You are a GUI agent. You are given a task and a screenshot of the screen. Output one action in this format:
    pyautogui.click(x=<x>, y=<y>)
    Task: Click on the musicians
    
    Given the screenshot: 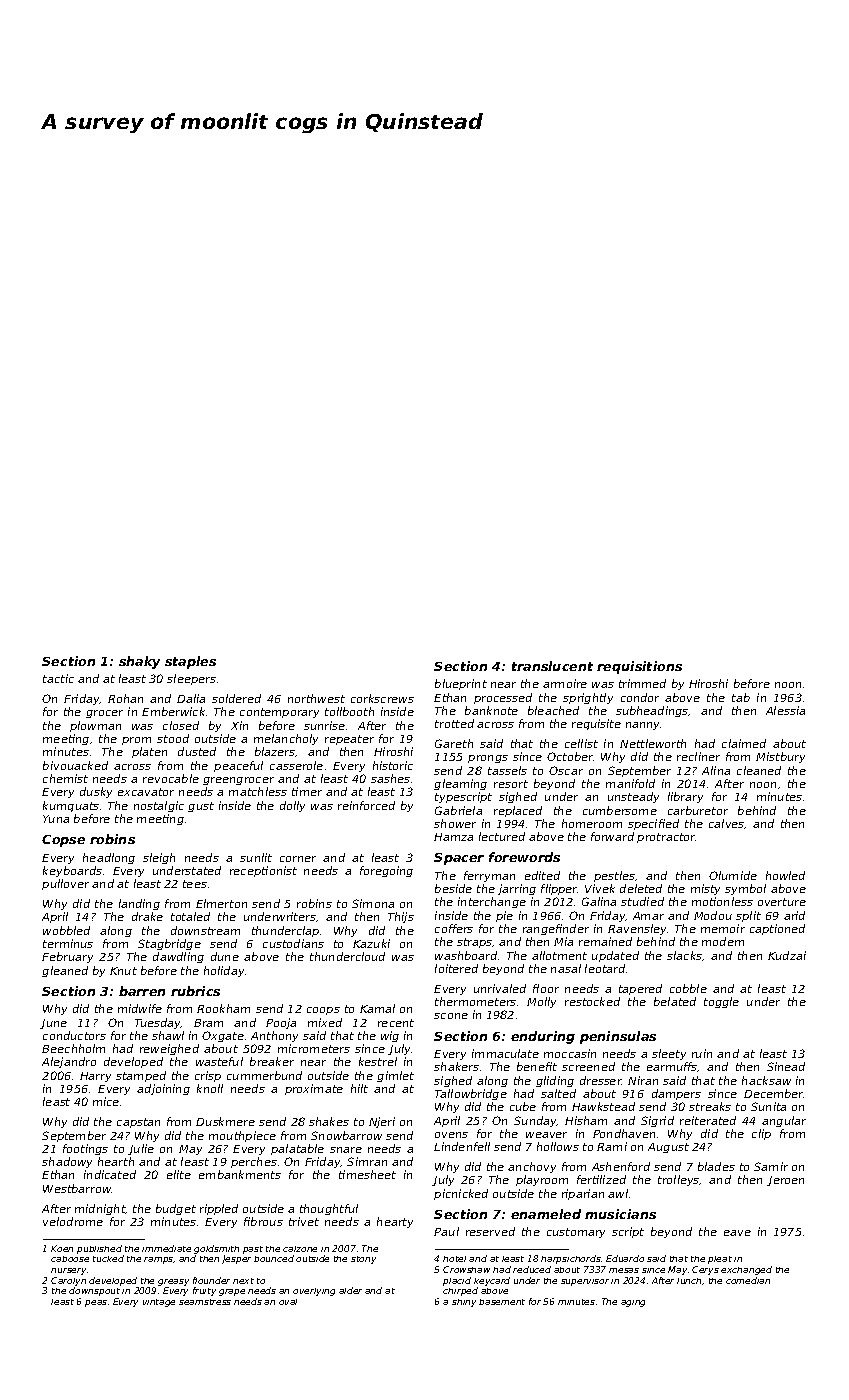 What is the action you would take?
    pyautogui.click(x=620, y=1214)
